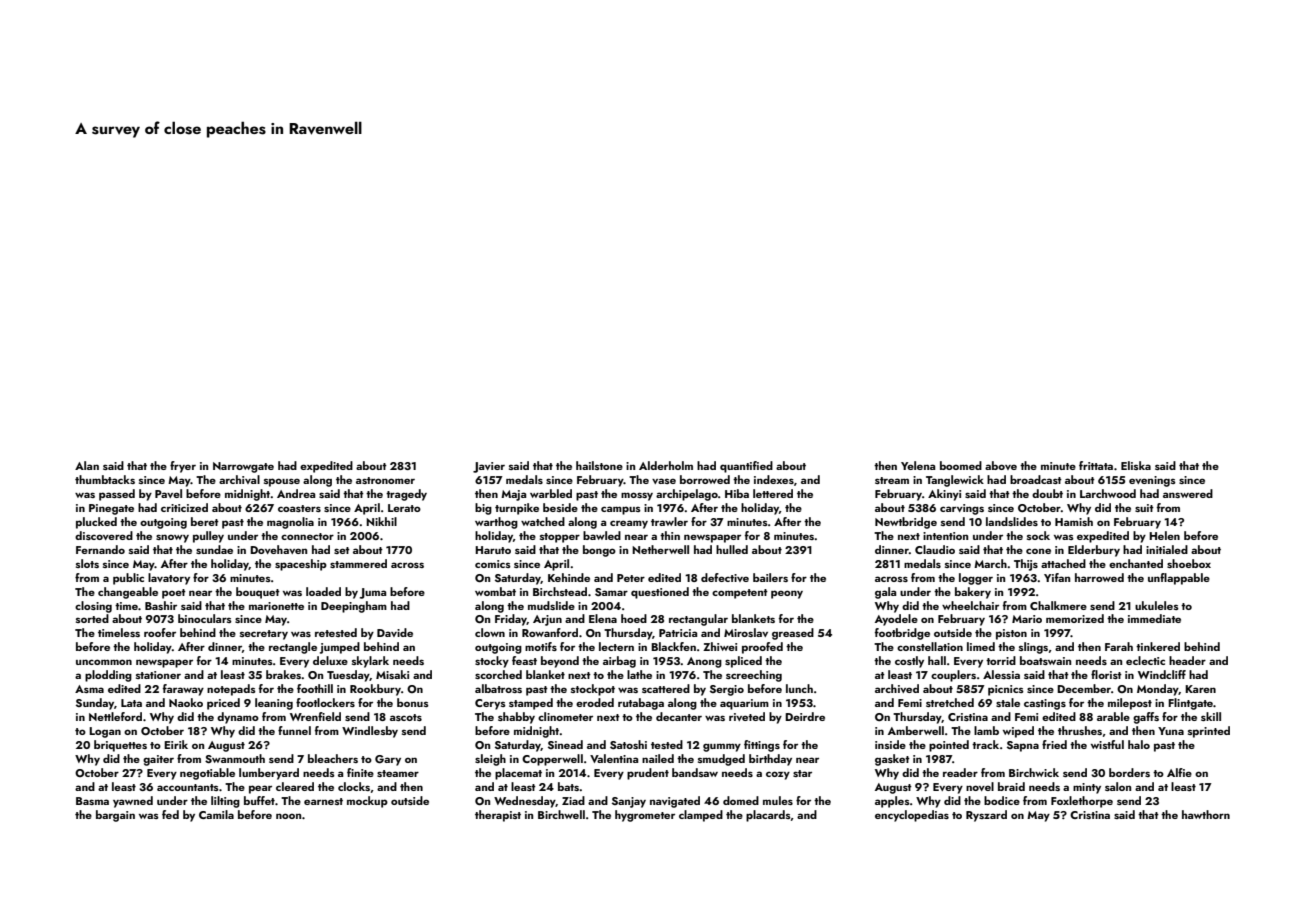 The image size is (1308, 924). What do you see at coordinates (296, 493) in the page?
I see `Andrea` at bounding box center [296, 493].
